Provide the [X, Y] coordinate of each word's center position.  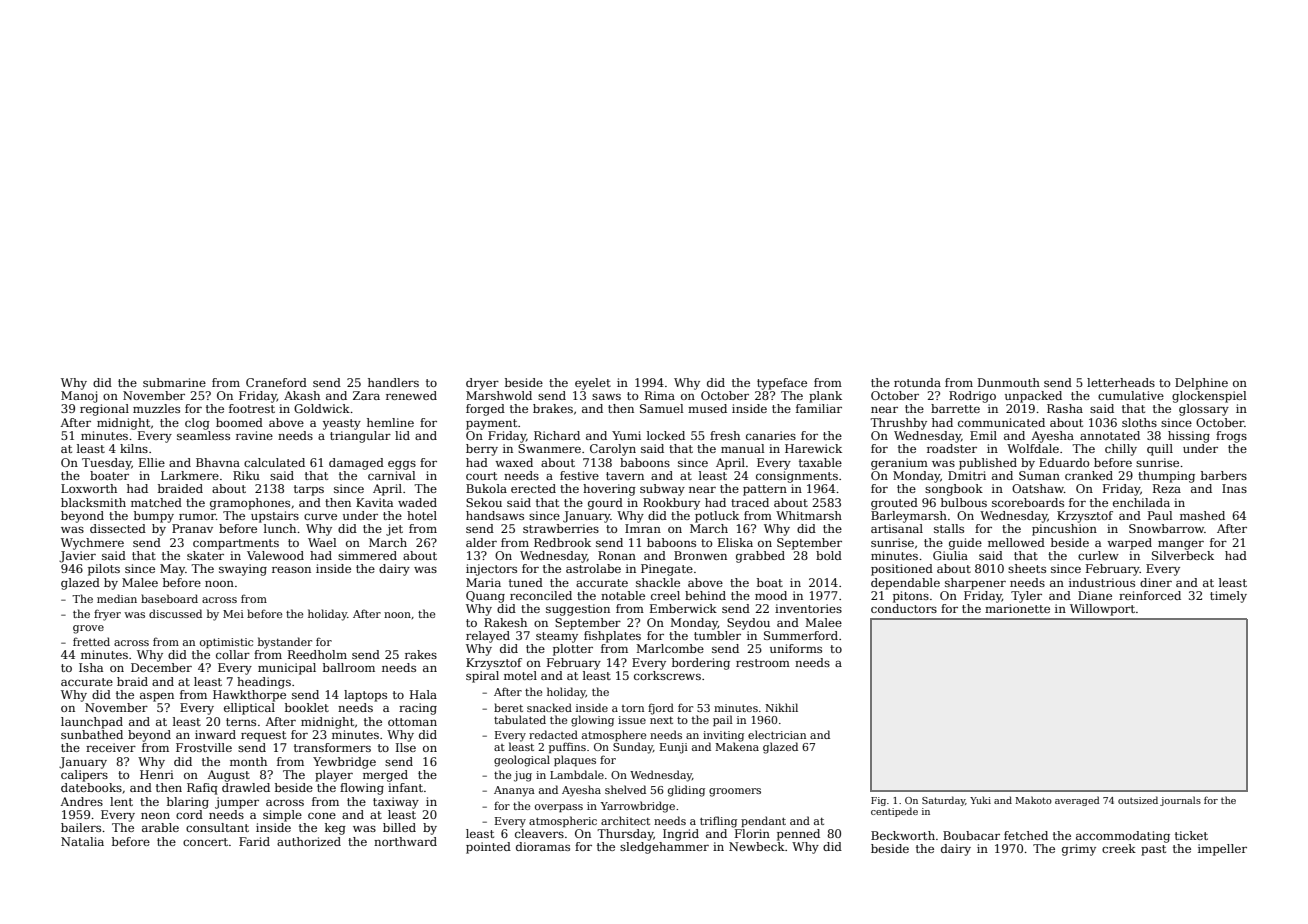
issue [632, 720]
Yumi [626, 435]
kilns [134, 448]
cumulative [1131, 395]
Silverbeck [1183, 555]
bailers [81, 827]
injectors [491, 570]
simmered [367, 555]
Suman [1039, 475]
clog [197, 424]
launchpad [92, 723]
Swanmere [549, 448]
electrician [777, 734]
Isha [91, 667]
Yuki [980, 800]
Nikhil [781, 707]
